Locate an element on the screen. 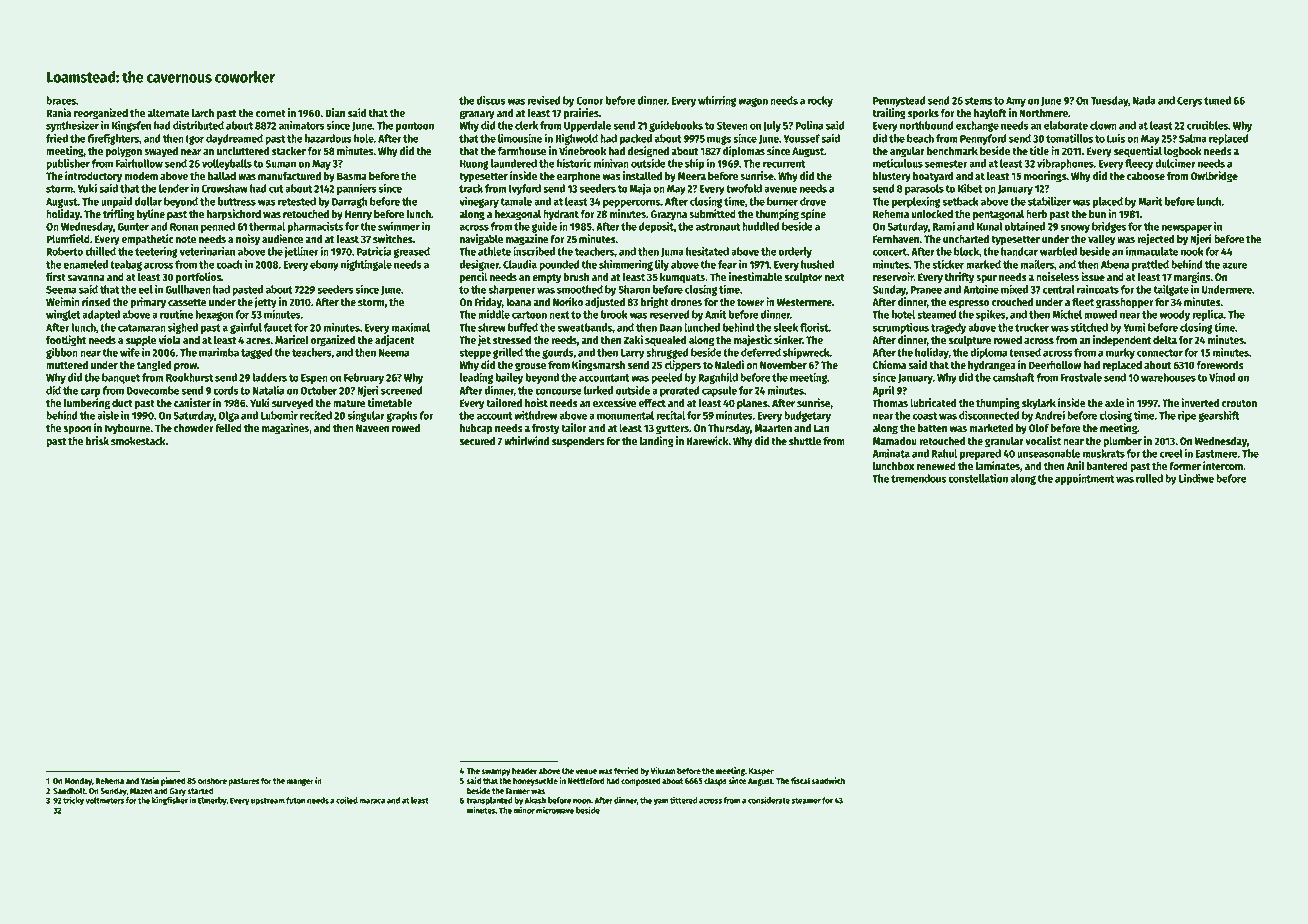 Image resolution: width=1308 pixels, height=924 pixels. historic is located at coordinates (574, 163).
